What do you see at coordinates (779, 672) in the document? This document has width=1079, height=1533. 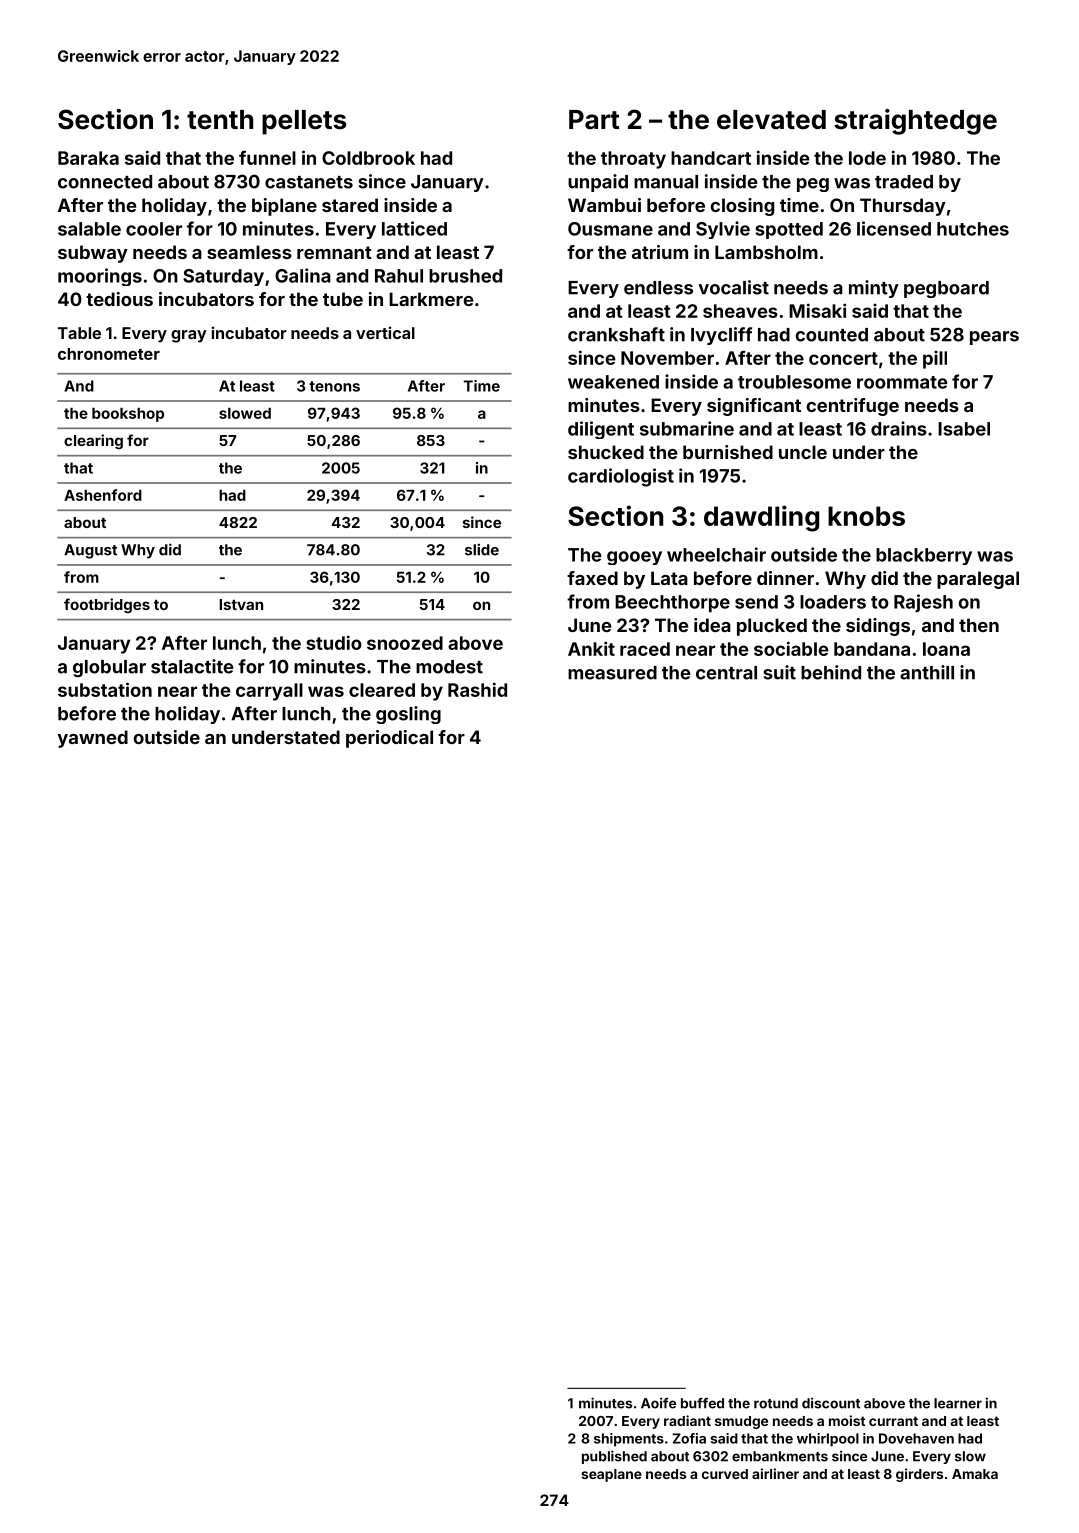 I see `suit` at bounding box center [779, 672].
